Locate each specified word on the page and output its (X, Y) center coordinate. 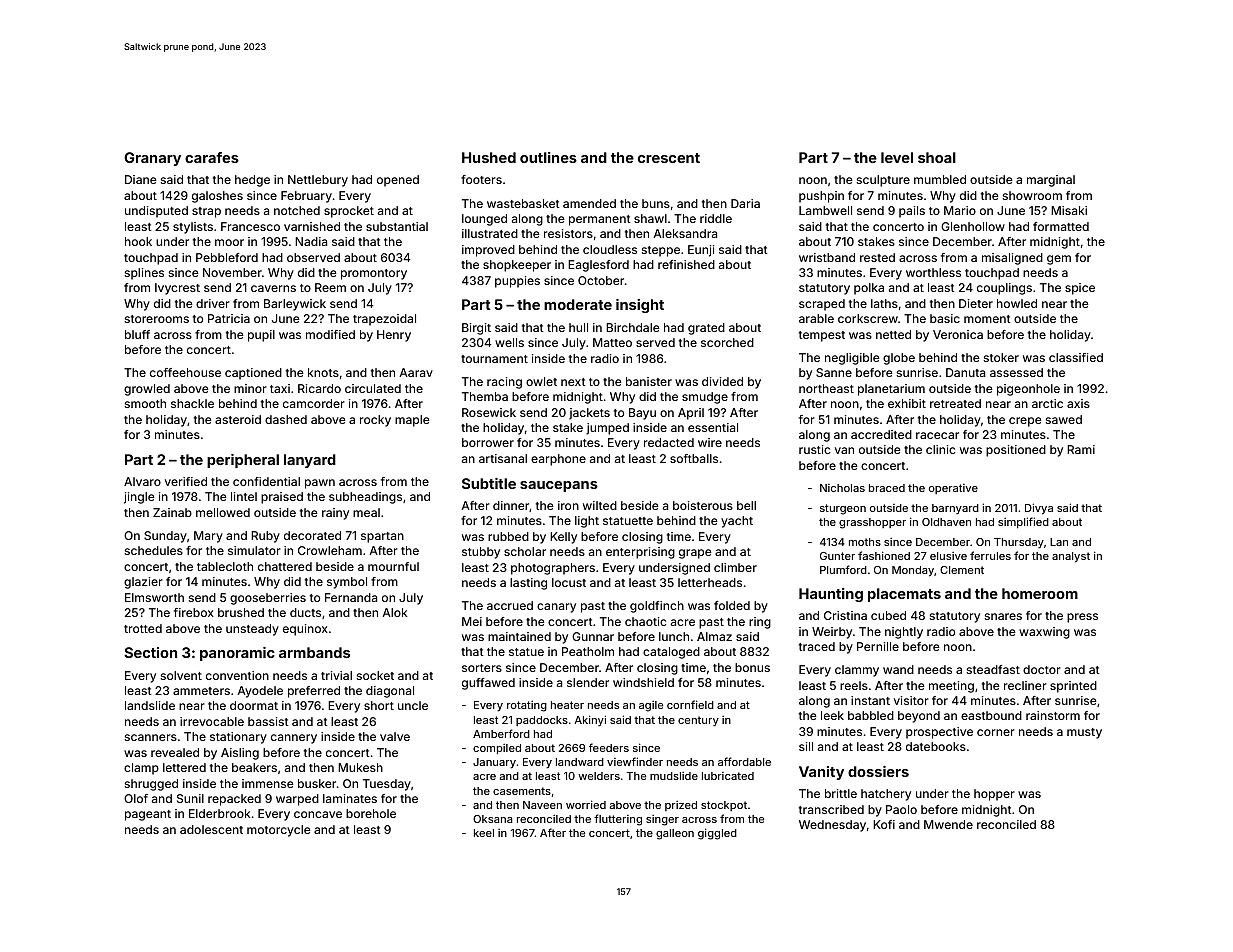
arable (816, 318)
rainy (335, 514)
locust (569, 582)
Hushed (489, 157)
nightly (904, 633)
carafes (212, 157)
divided (722, 381)
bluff (137, 334)
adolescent (211, 829)
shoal (937, 157)
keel (484, 833)
